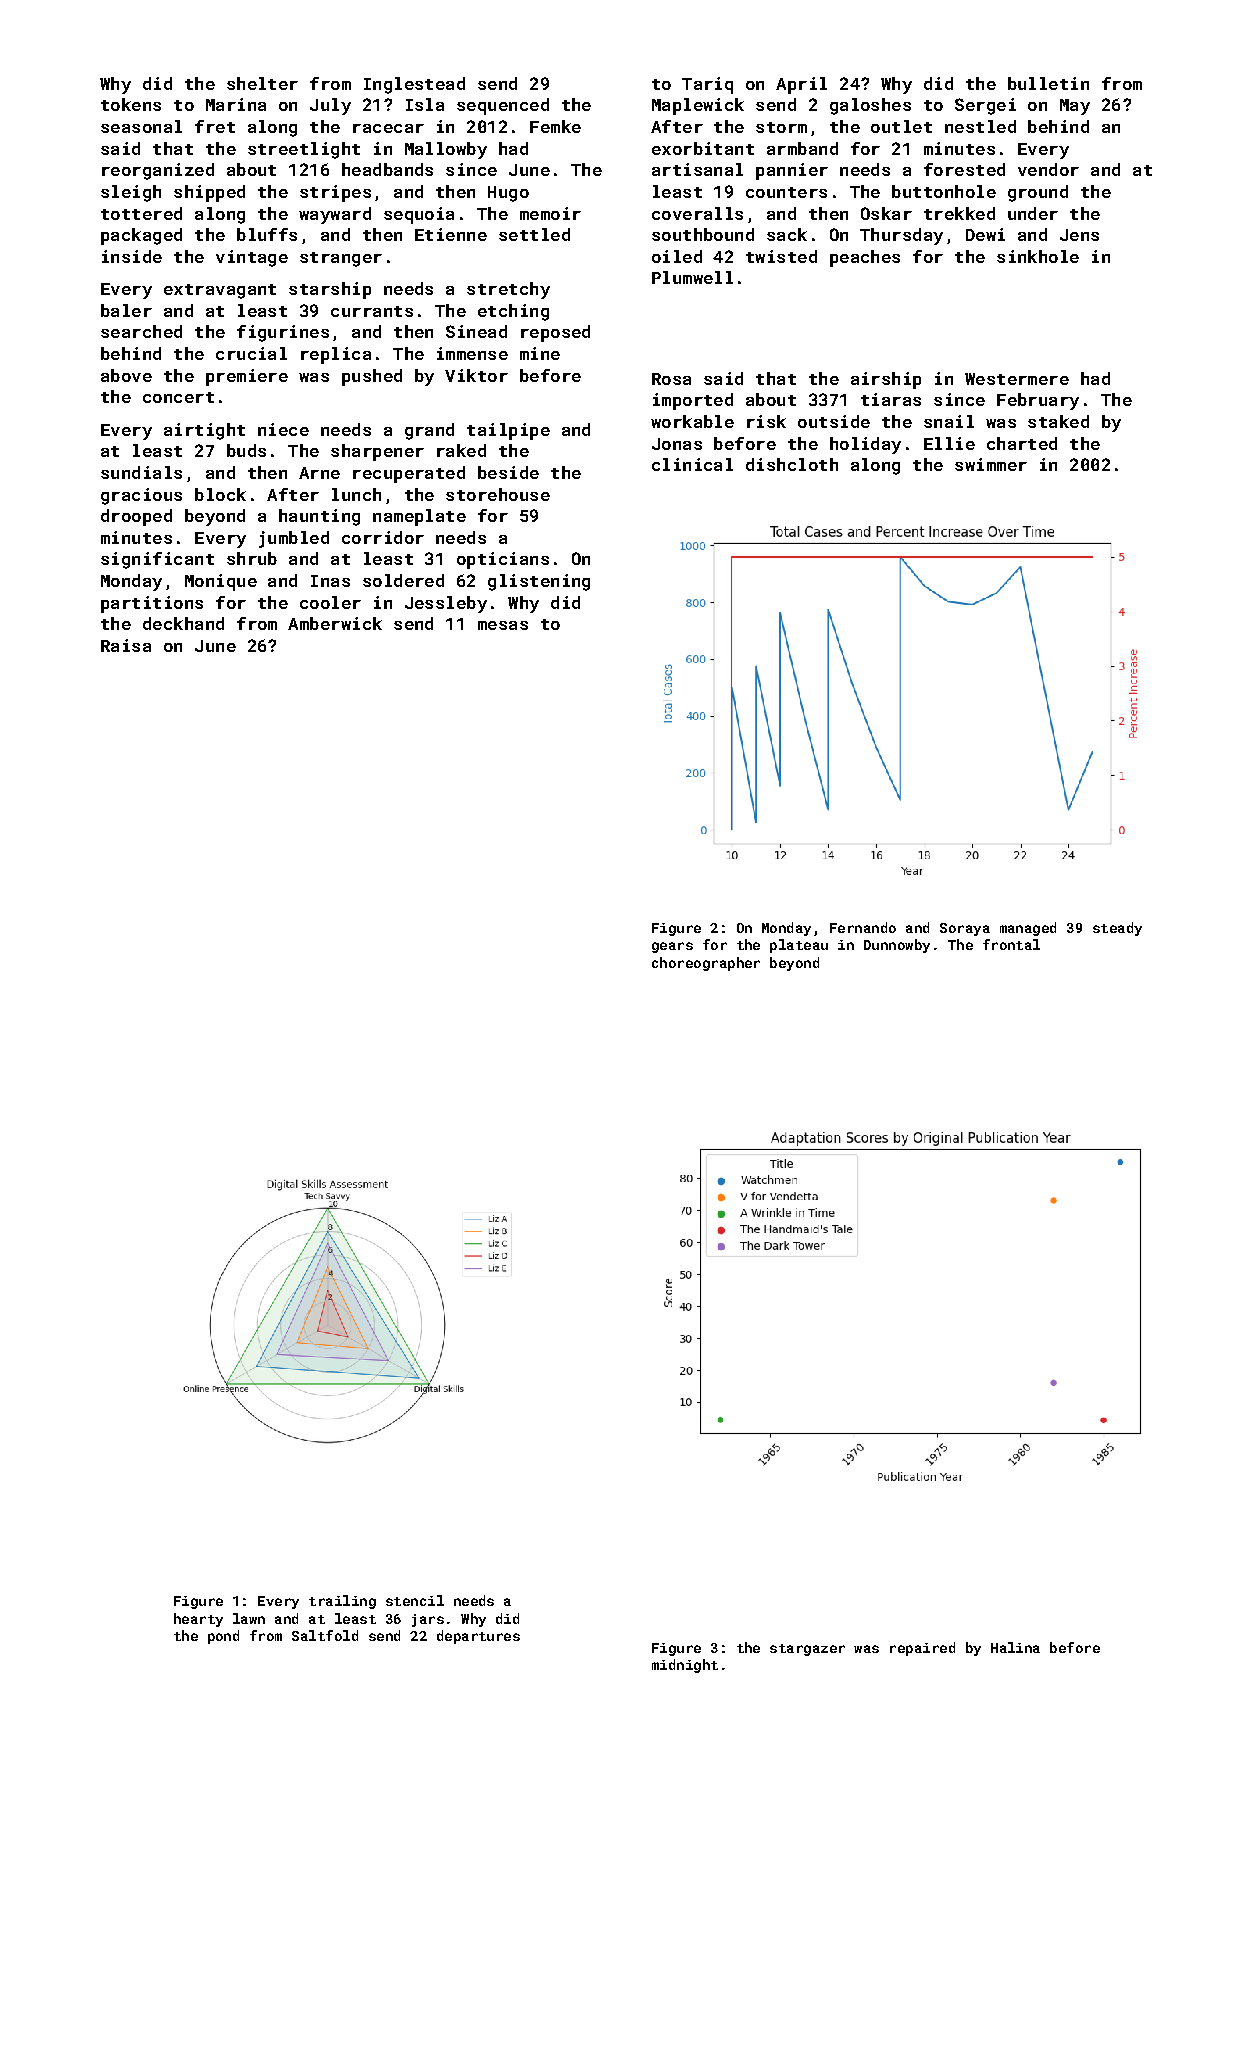 The height and width of the page is (2068, 1256). What do you see at coordinates (1048, 83) in the page?
I see `bulletin` at bounding box center [1048, 83].
